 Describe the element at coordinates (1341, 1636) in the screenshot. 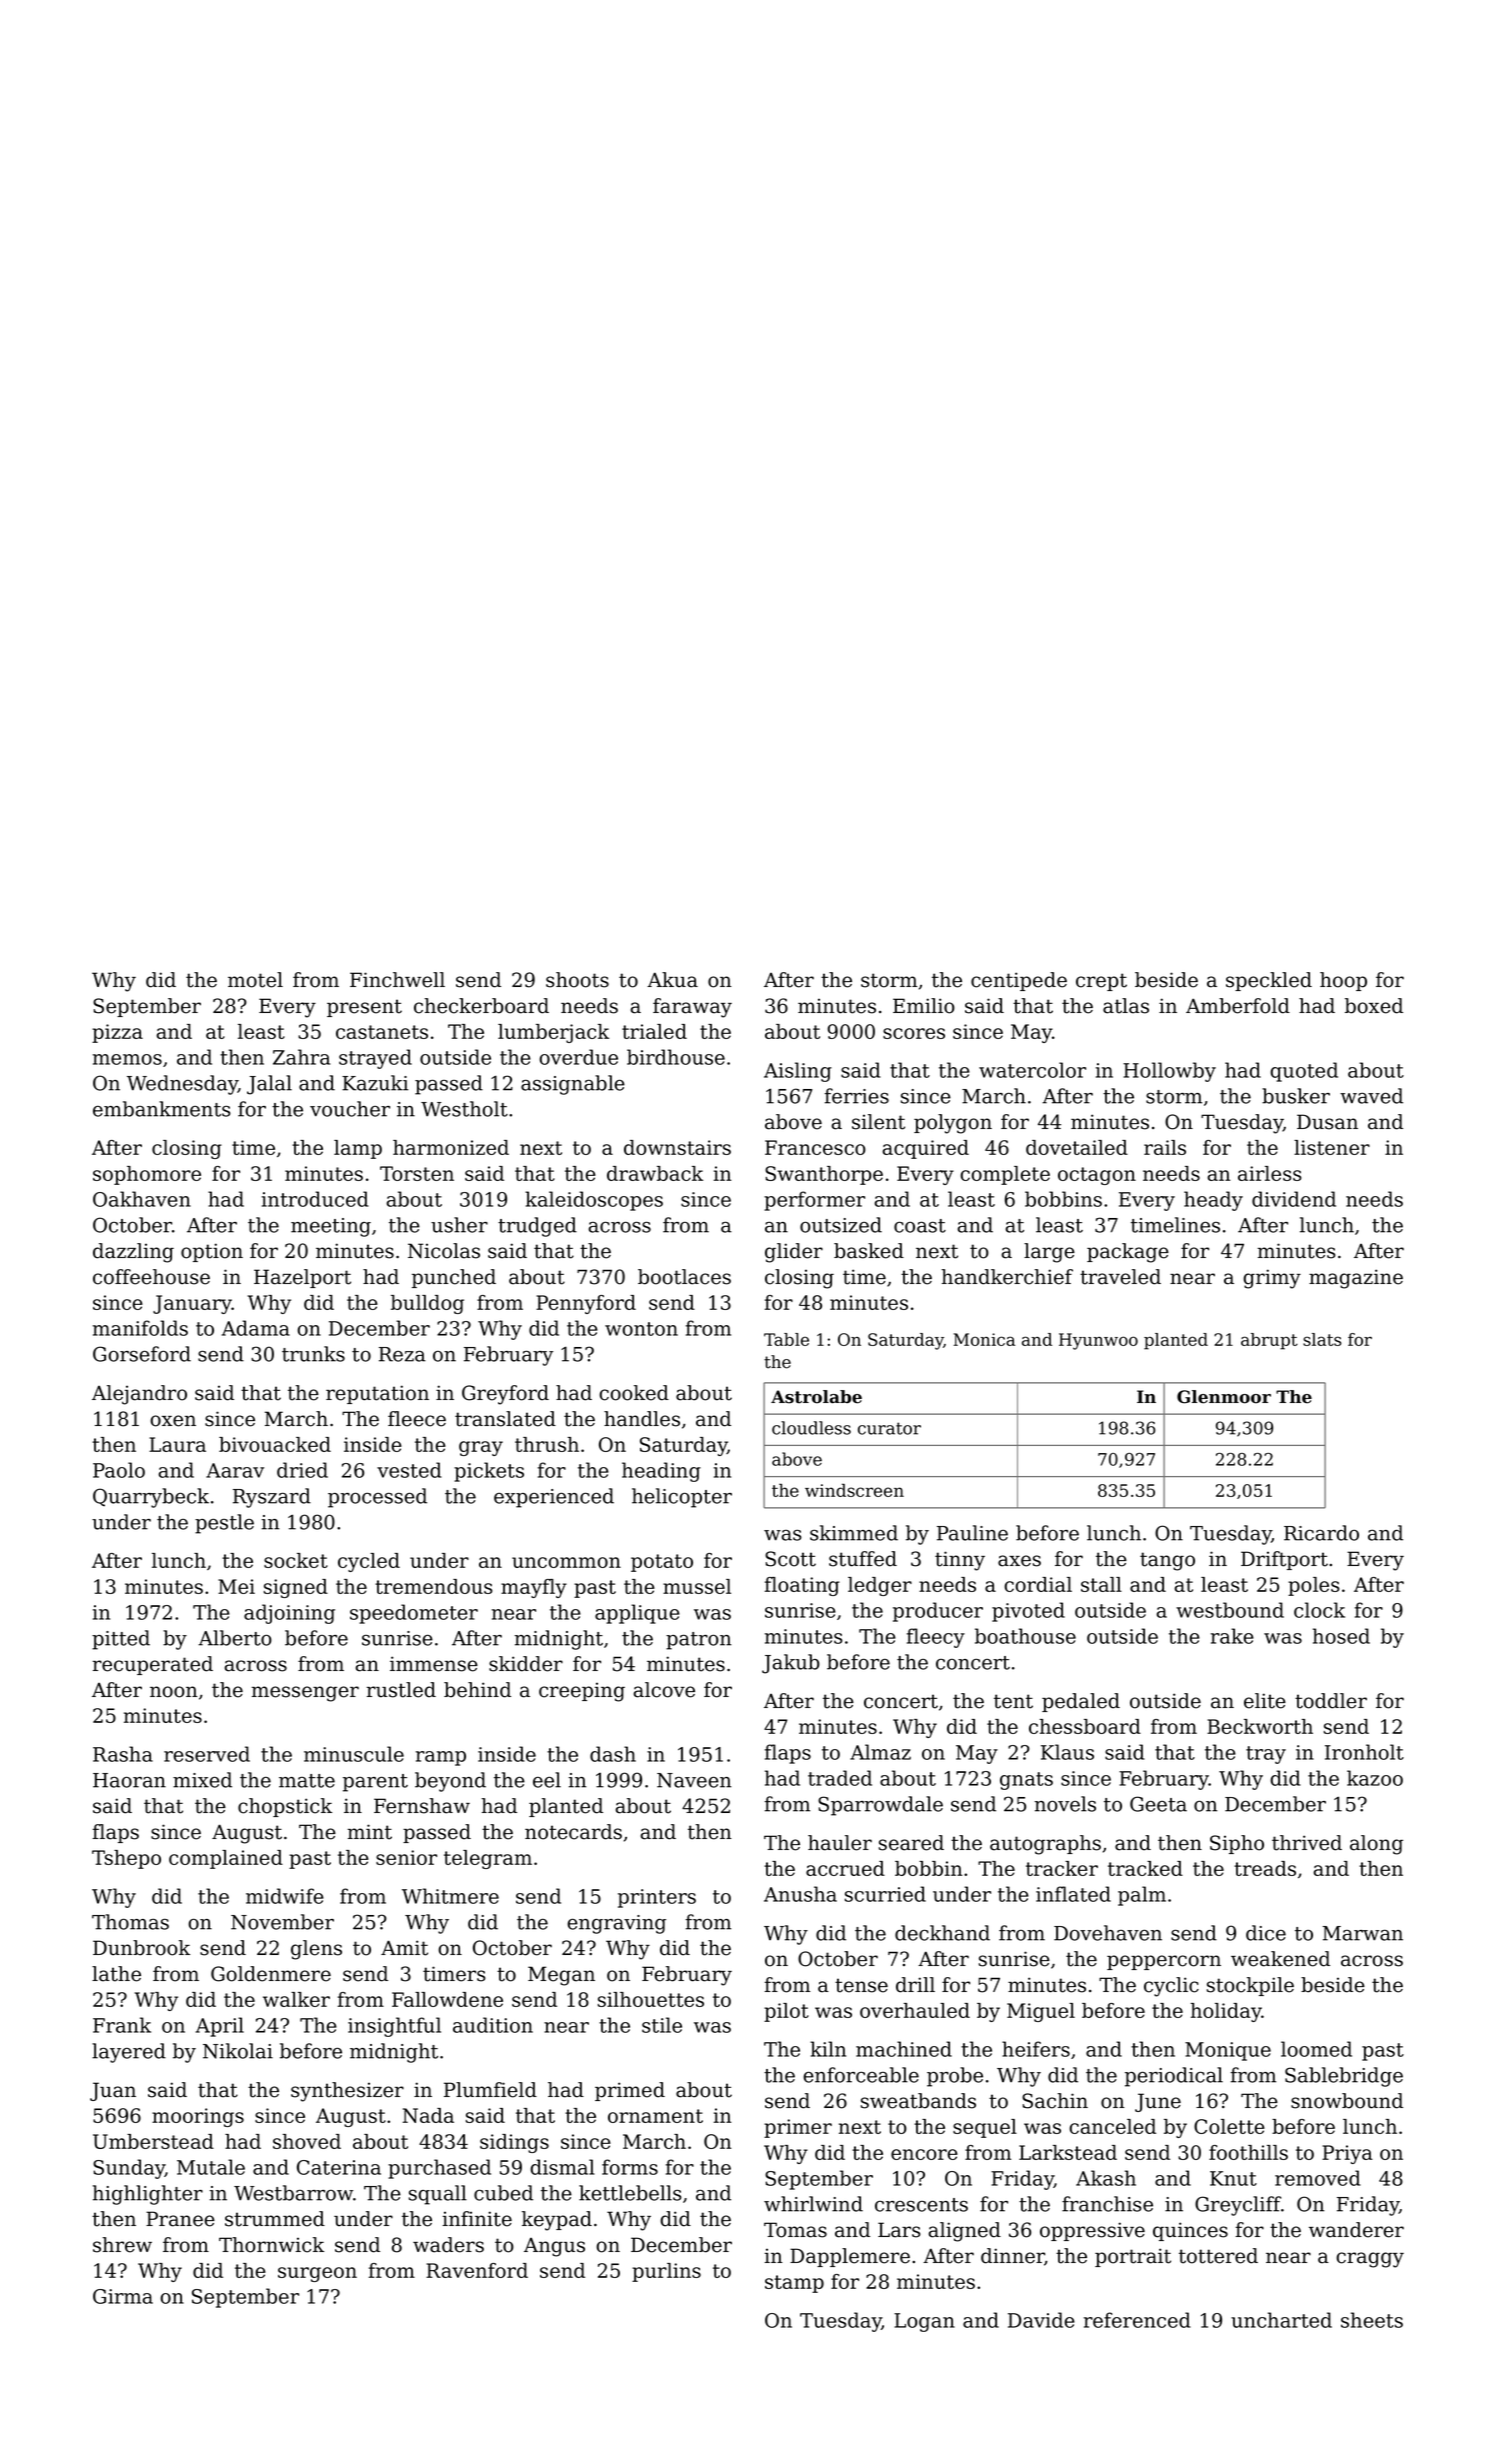

I see `hosed` at that location.
